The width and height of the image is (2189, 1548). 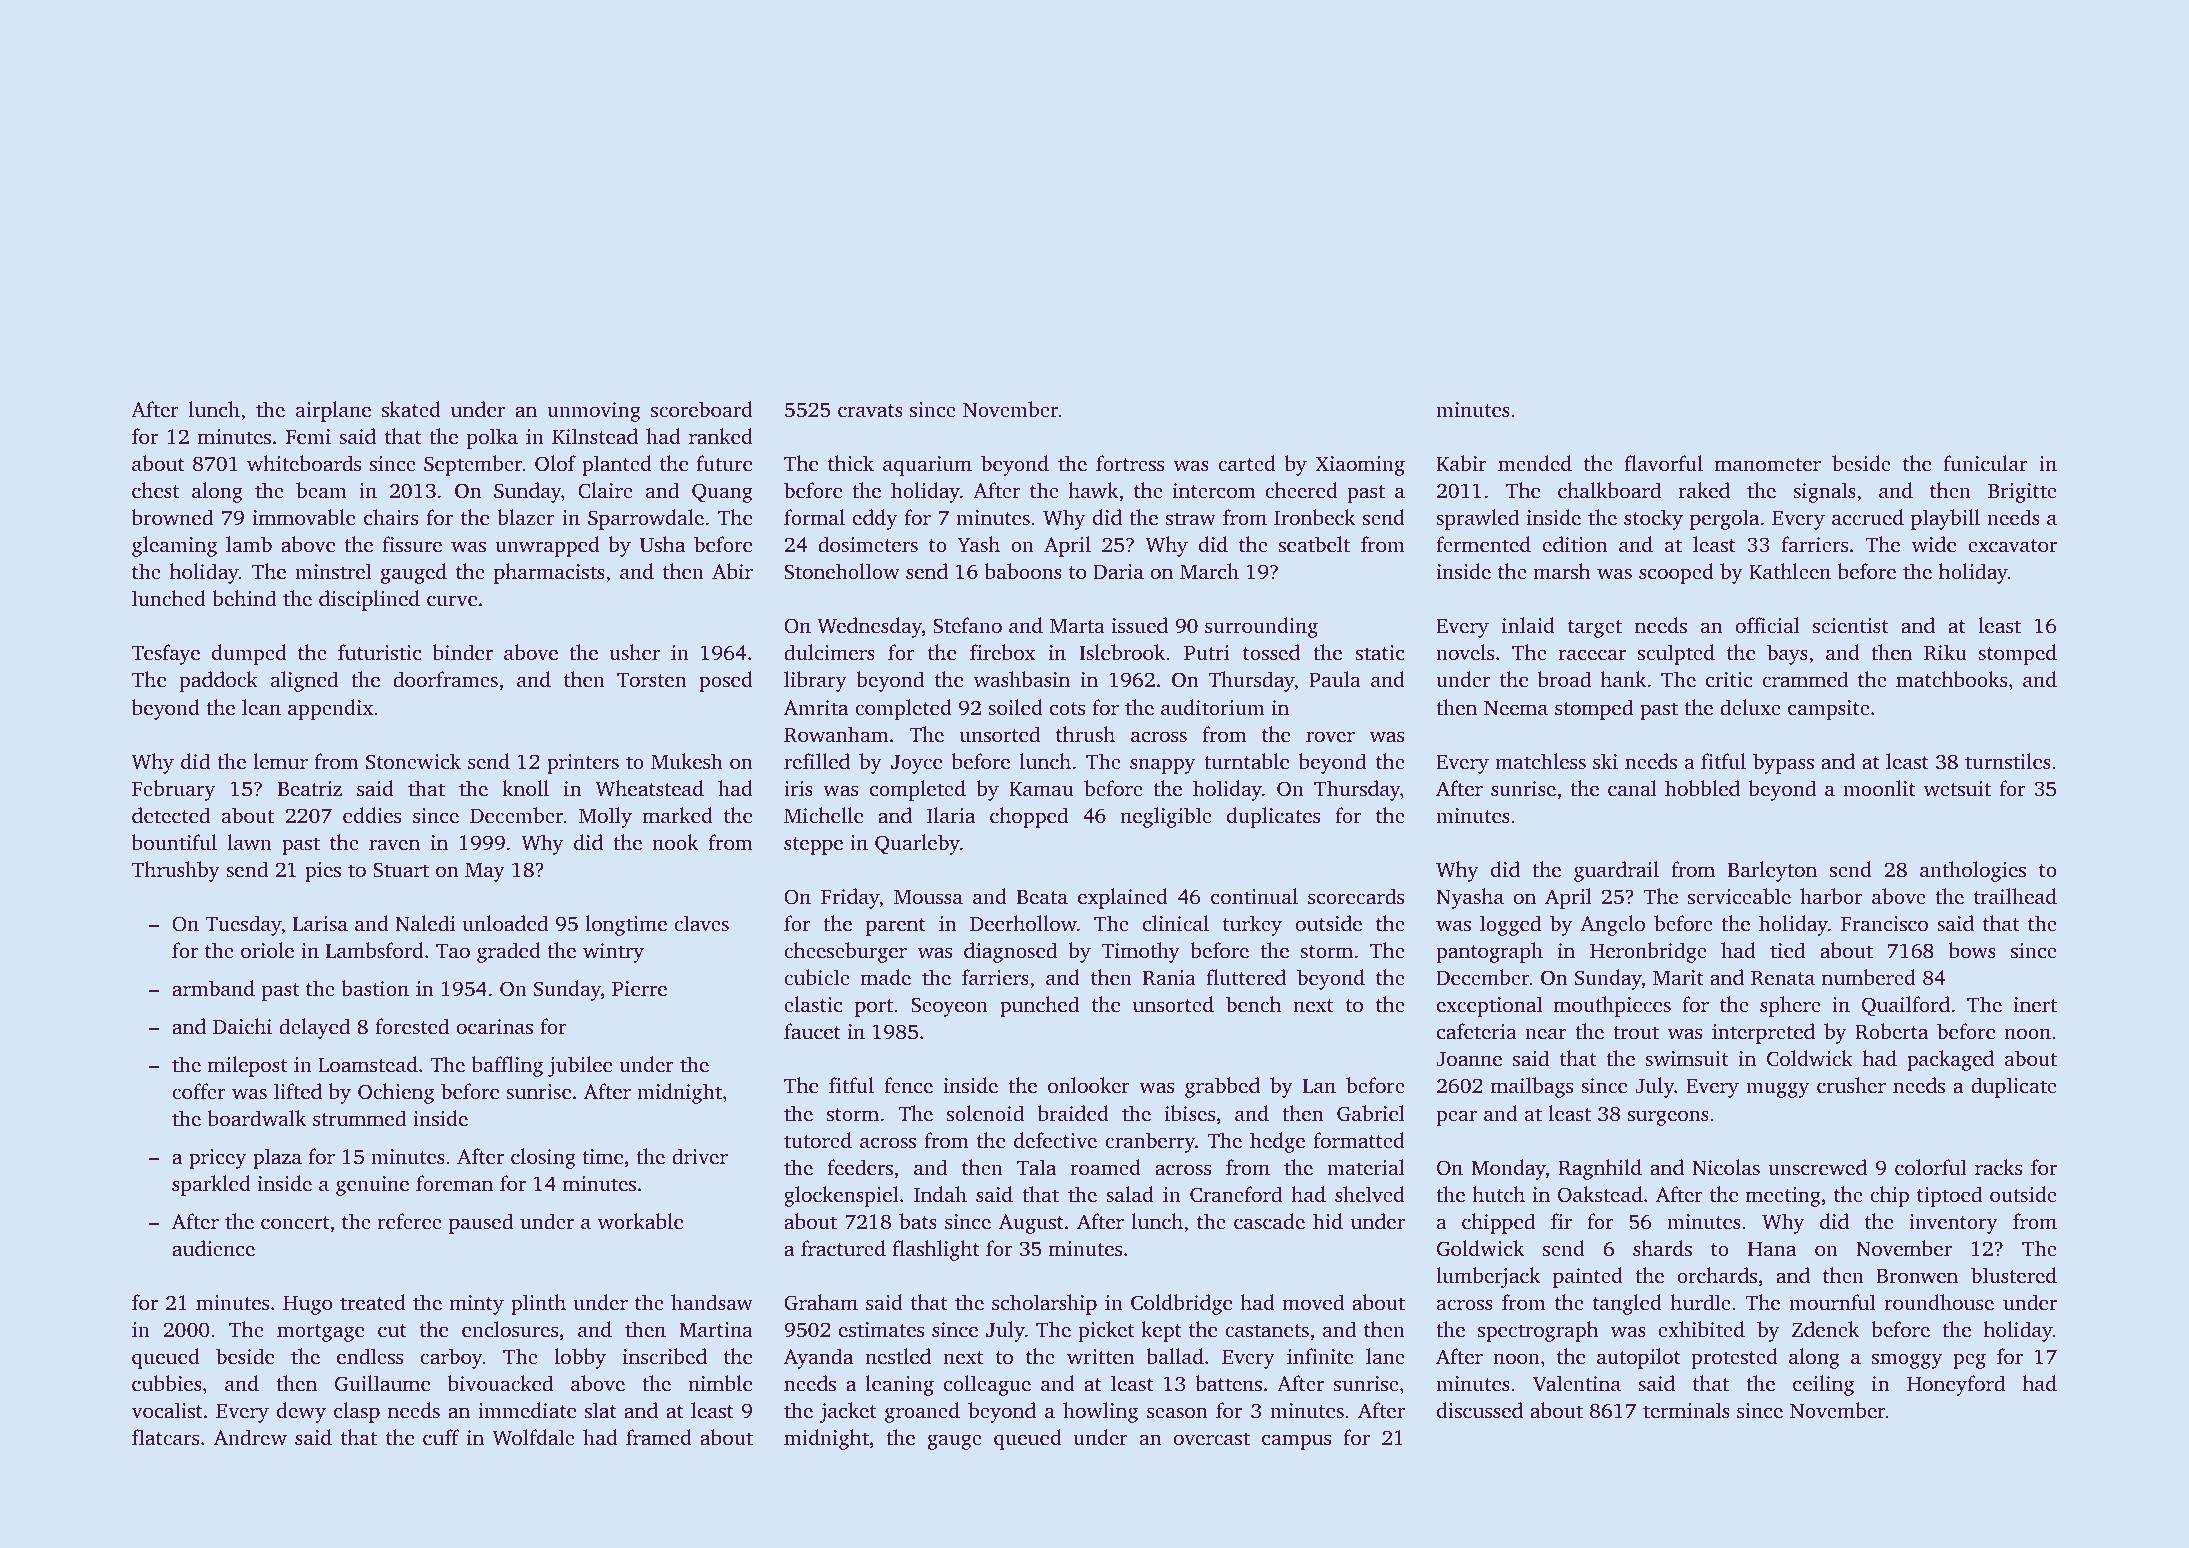 I want to click on Femi, so click(x=308, y=436).
